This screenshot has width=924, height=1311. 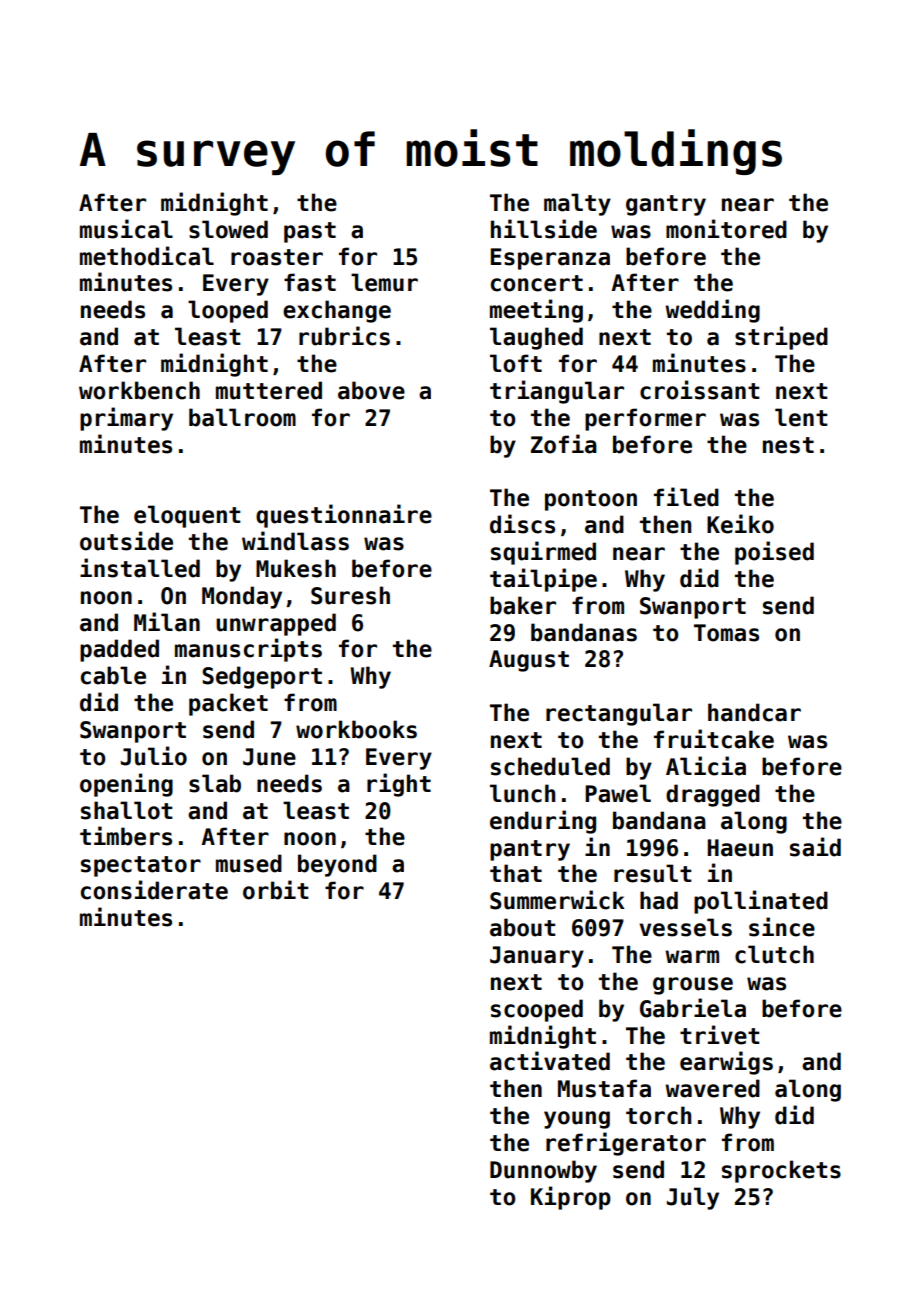 What do you see at coordinates (350, 595) in the screenshot?
I see `Suresh` at bounding box center [350, 595].
